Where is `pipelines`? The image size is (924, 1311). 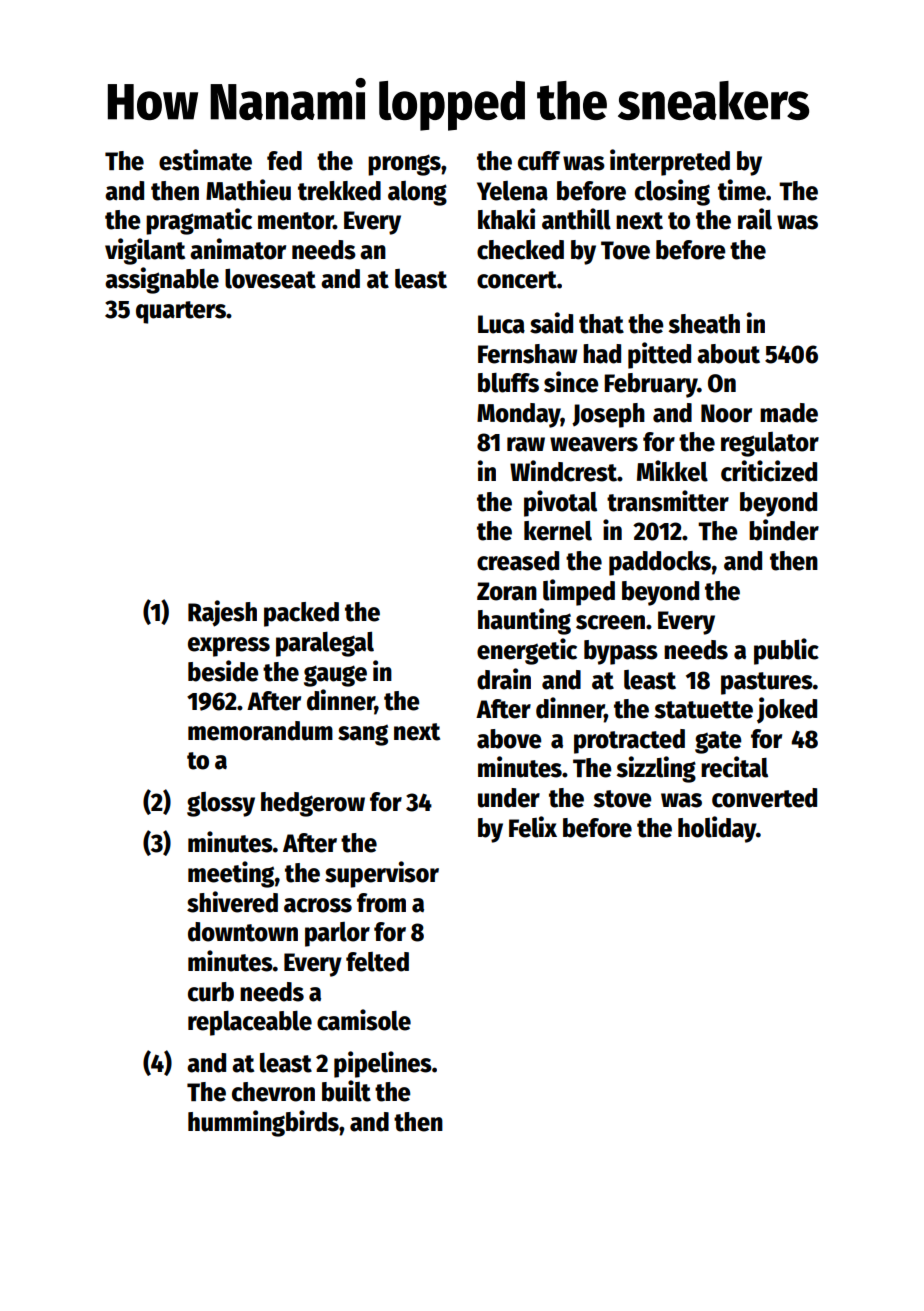
pipelines is located at coordinates (383, 1064).
